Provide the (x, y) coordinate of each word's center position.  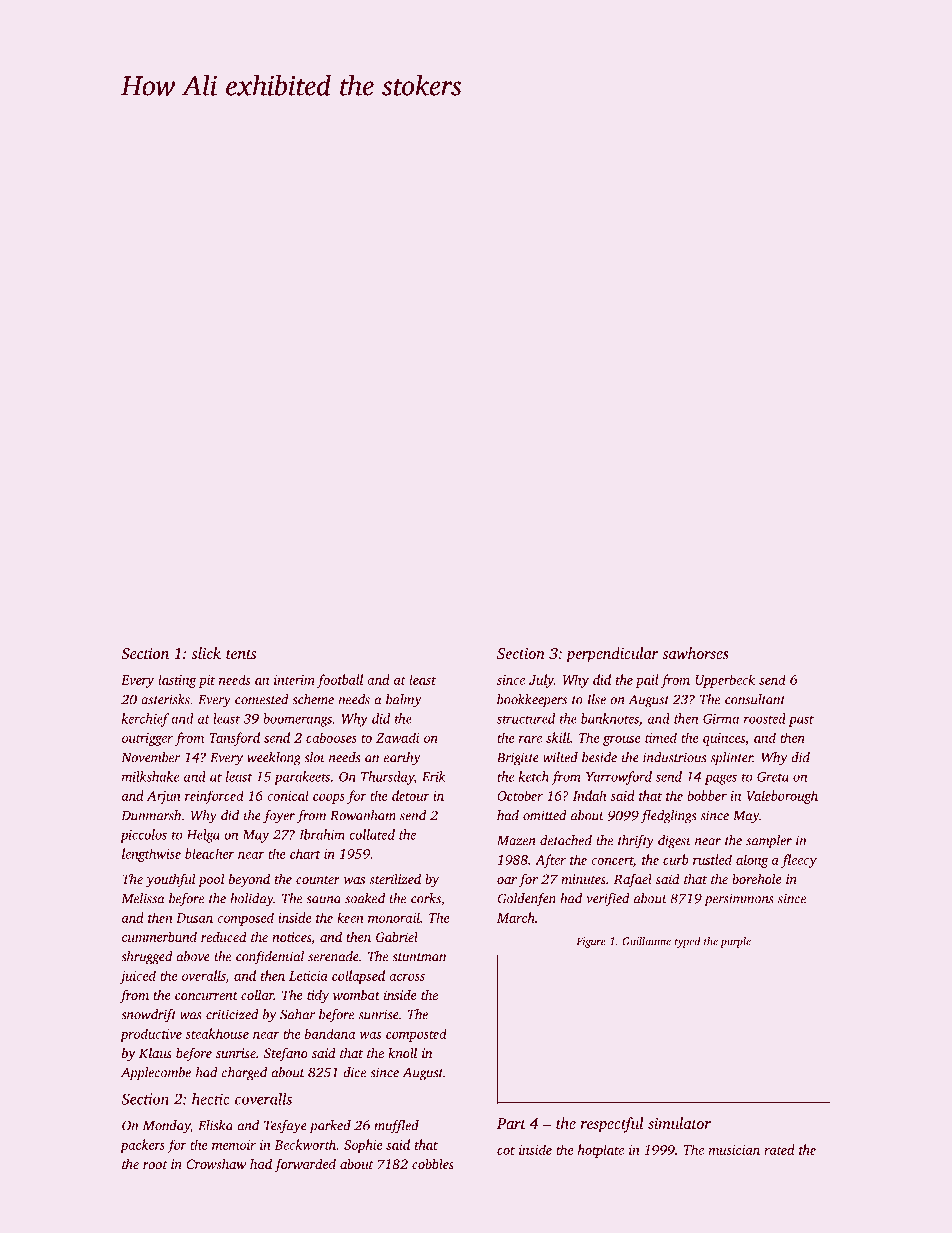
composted (416, 1035)
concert (612, 861)
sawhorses (695, 653)
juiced (138, 977)
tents (241, 654)
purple (735, 942)
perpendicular (612, 655)
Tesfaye (285, 1127)
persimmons (739, 900)
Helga (203, 836)
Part (511, 1123)
